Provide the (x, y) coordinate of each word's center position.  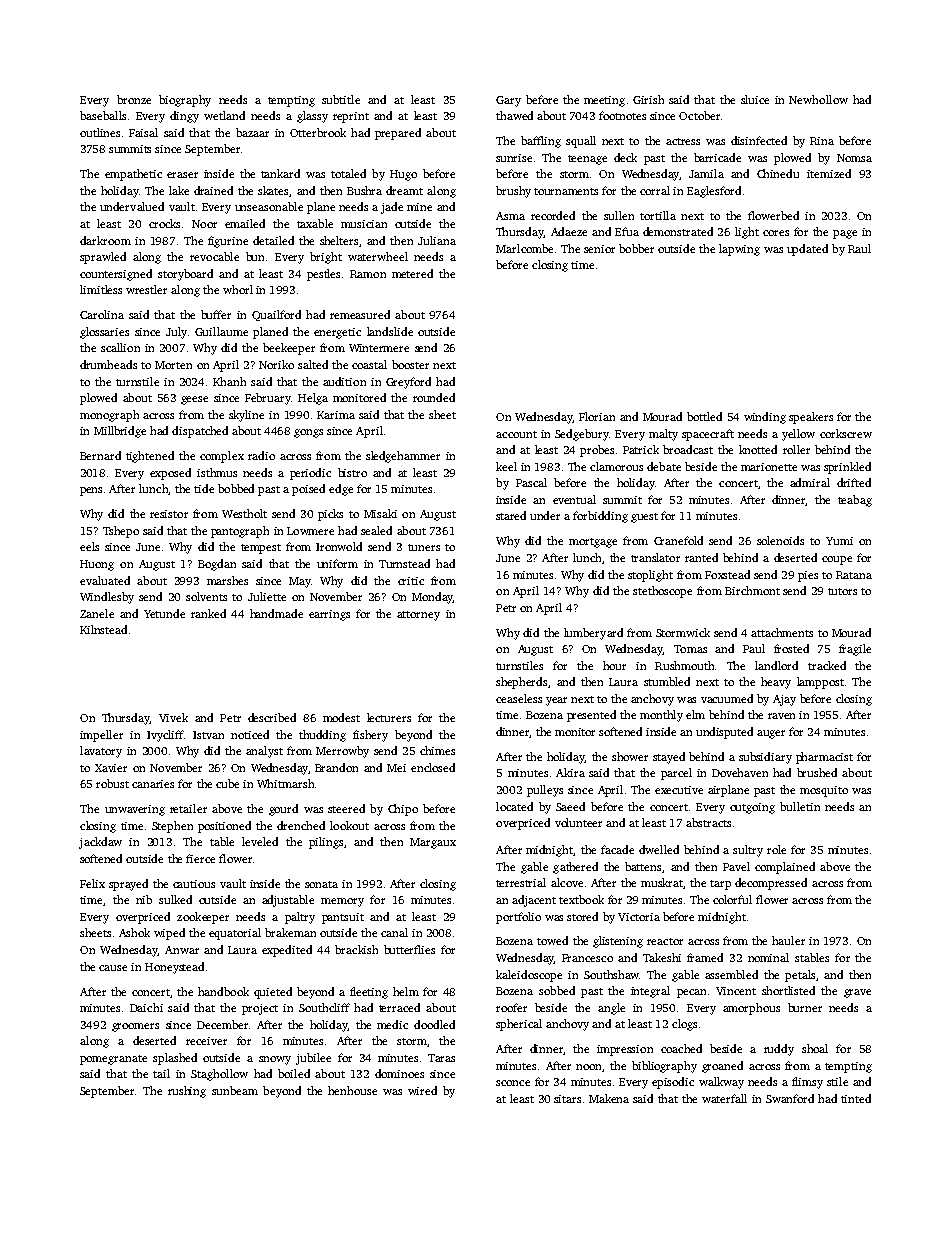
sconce (513, 1083)
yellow (798, 435)
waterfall (724, 1098)
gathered (575, 868)
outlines (100, 132)
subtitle (341, 99)
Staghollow (219, 1075)
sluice (755, 99)
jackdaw (100, 843)
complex (222, 457)
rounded (434, 397)
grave (857, 993)
